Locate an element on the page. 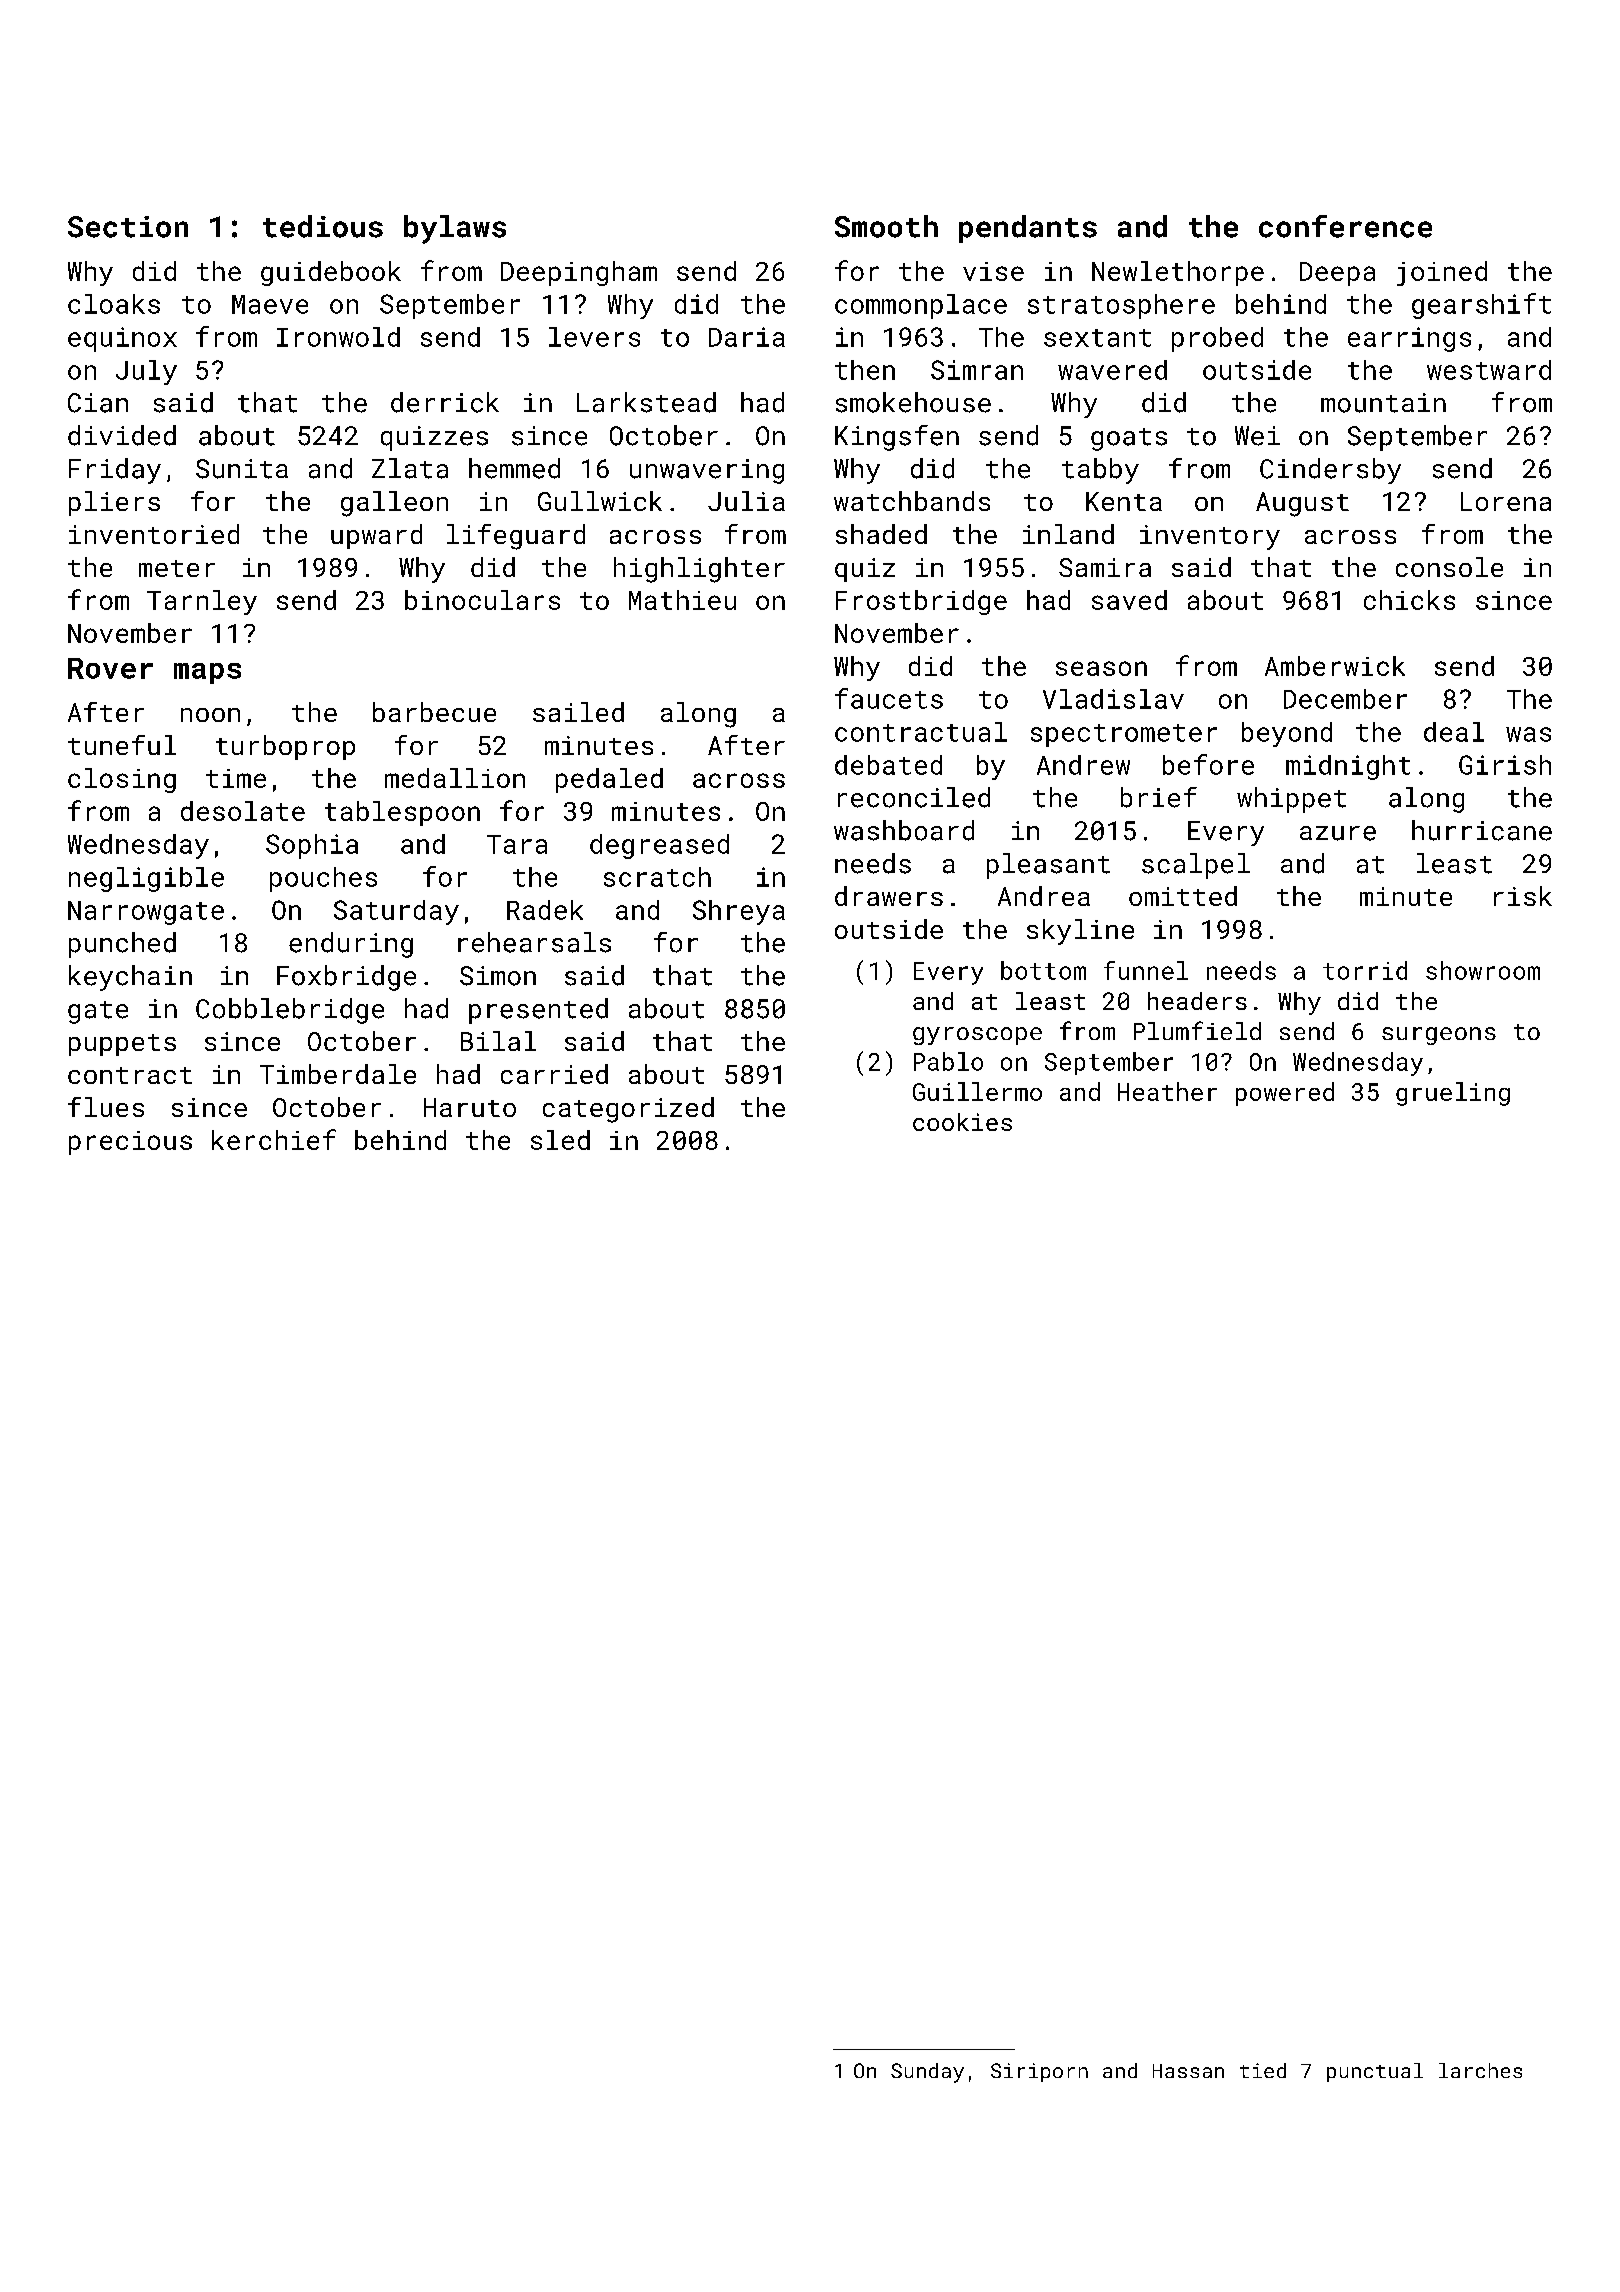 The height and width of the page is (2292, 1620). powered is located at coordinates (1285, 1094).
